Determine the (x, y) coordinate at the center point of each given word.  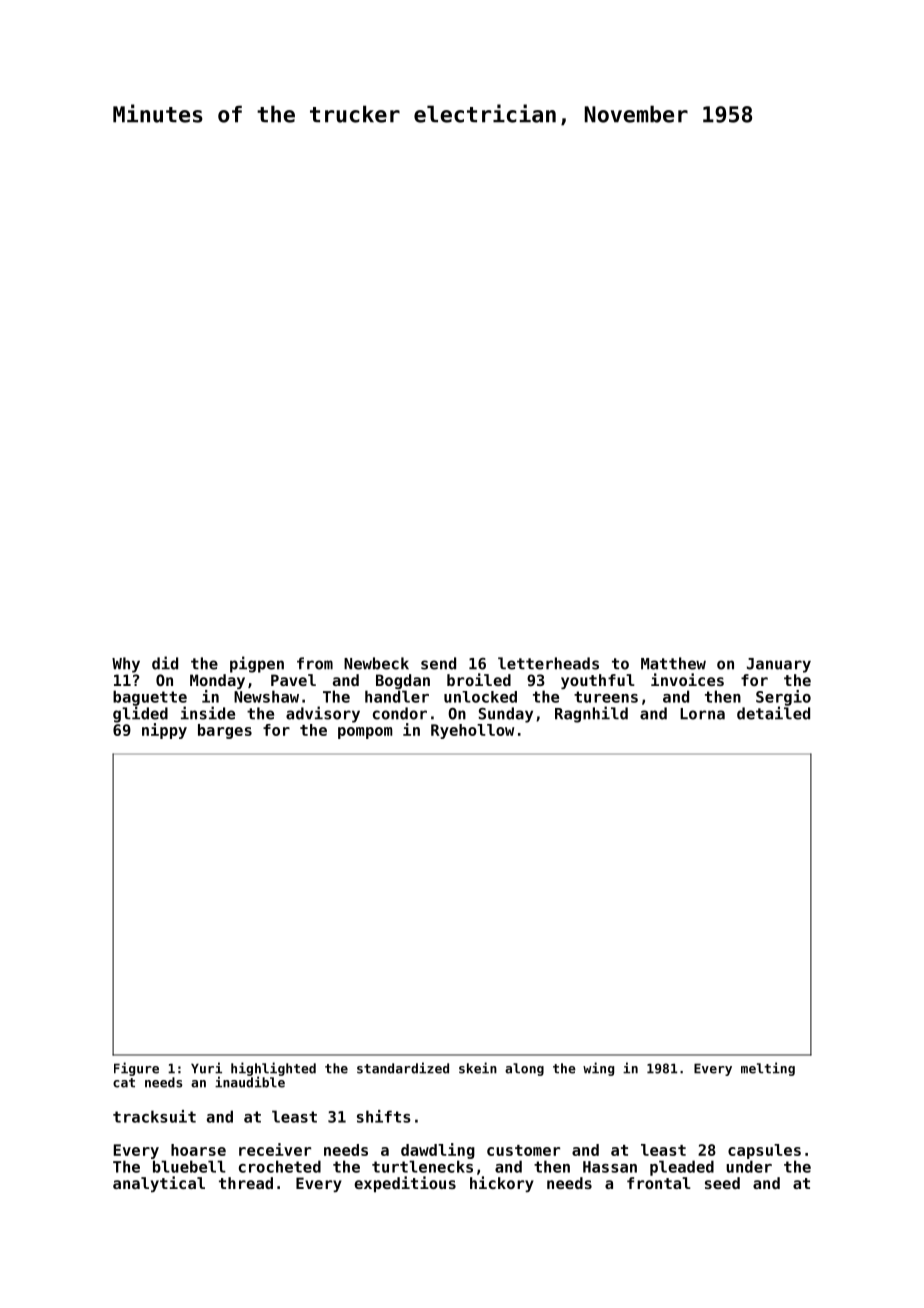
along (524, 1069)
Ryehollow (472, 731)
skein (478, 1068)
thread (246, 1183)
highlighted (273, 1069)
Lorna (702, 714)
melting (768, 1069)
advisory (323, 714)
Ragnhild (591, 714)
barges (225, 731)
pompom (365, 733)
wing (598, 1069)
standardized (403, 1068)
